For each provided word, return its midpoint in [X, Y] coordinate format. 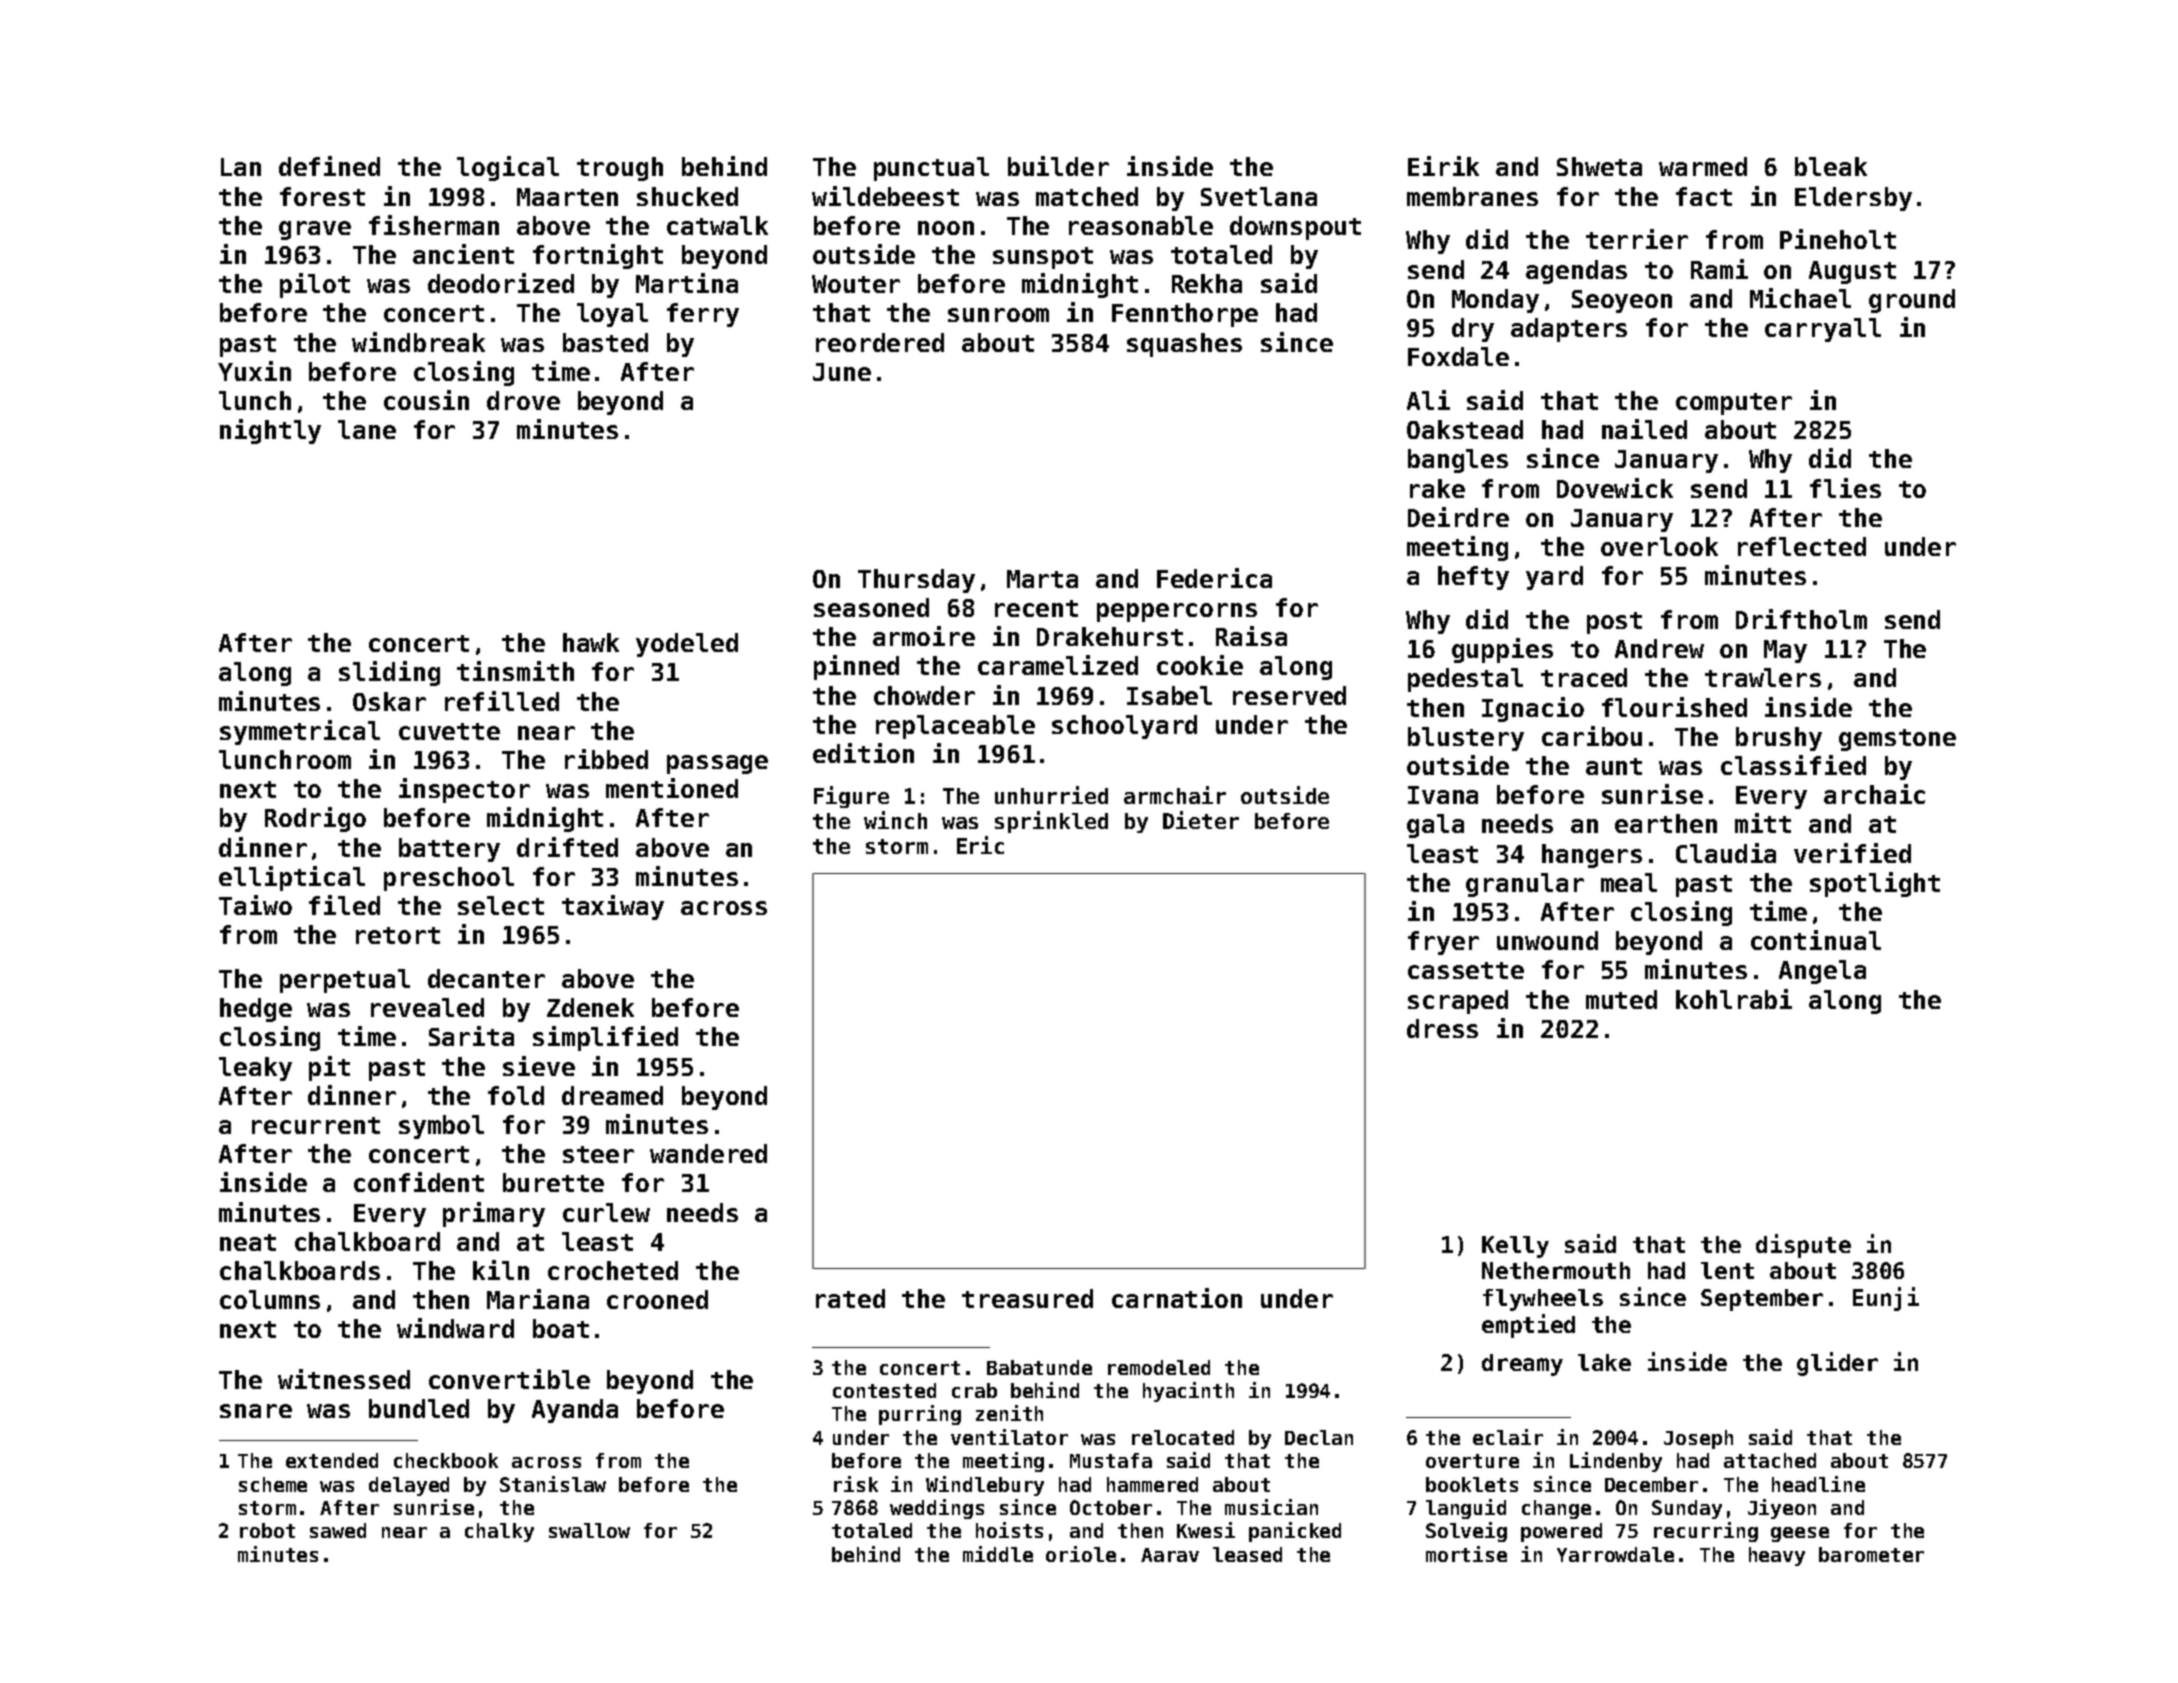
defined [329, 166]
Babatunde [1039, 1367]
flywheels [1543, 1300]
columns [270, 1299]
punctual [931, 169]
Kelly [1515, 1247]
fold [516, 1095]
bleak [1831, 166]
